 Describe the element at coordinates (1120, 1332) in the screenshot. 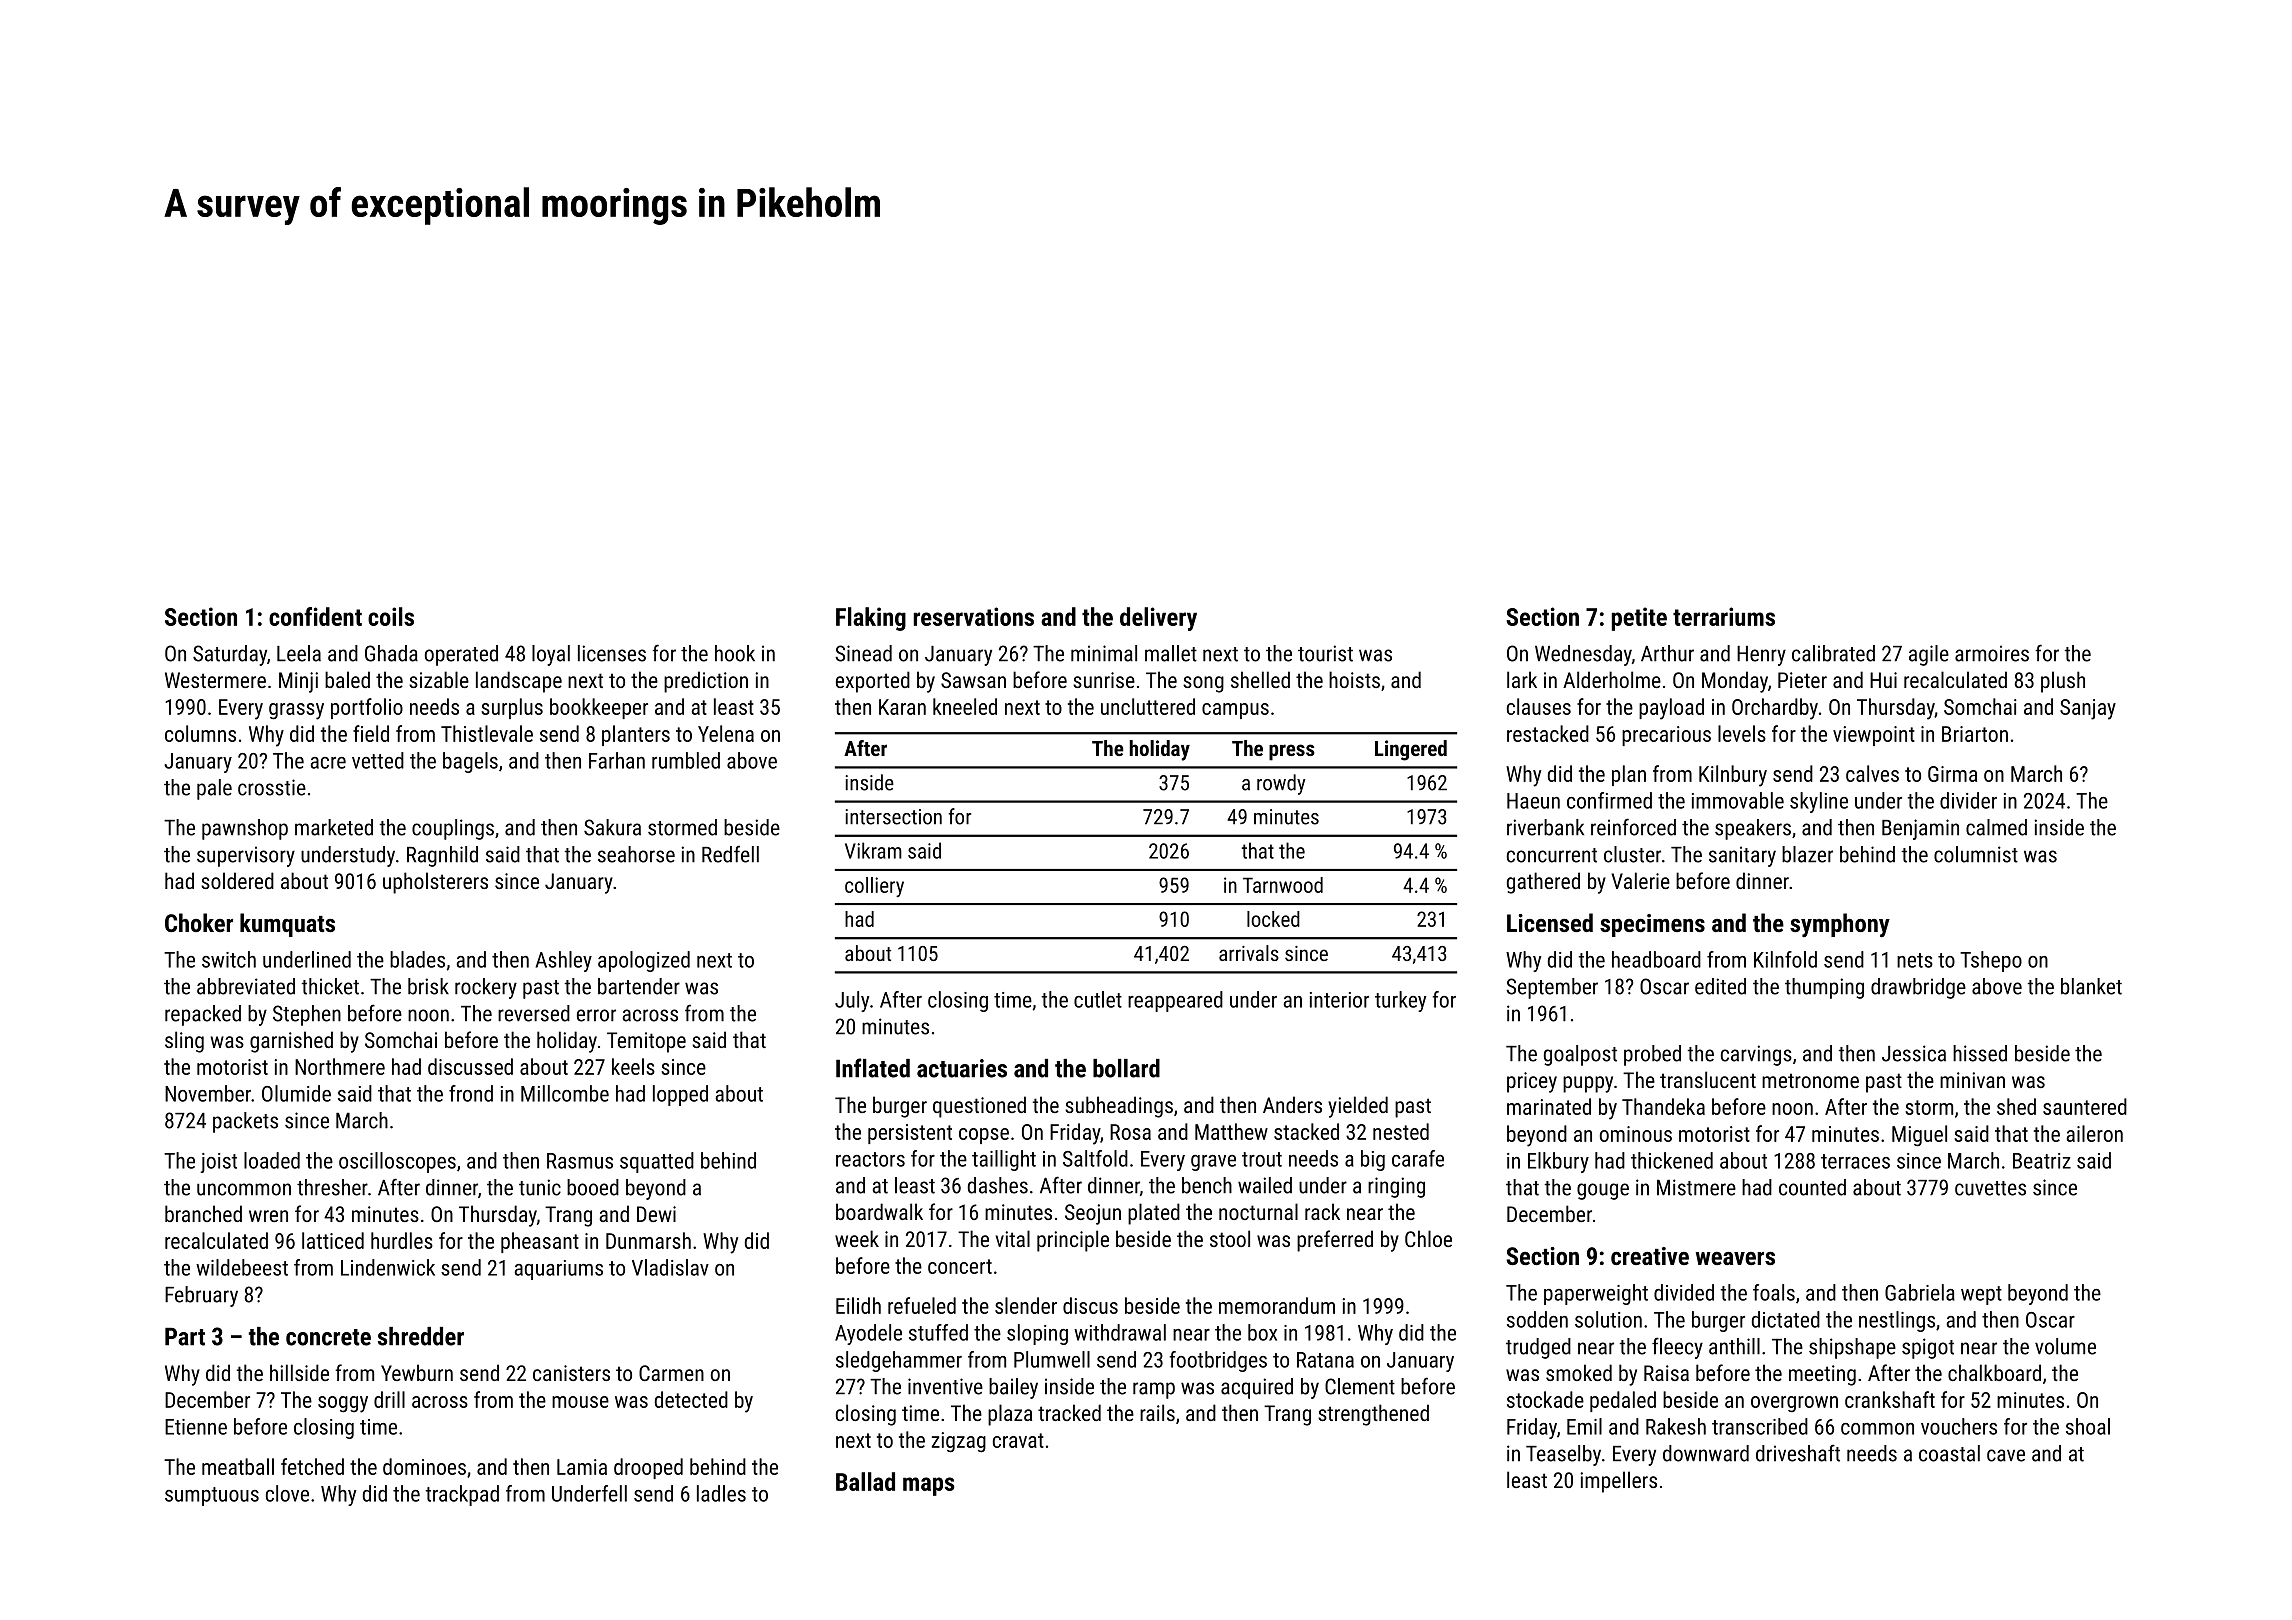

I see `withdrawal` at that location.
